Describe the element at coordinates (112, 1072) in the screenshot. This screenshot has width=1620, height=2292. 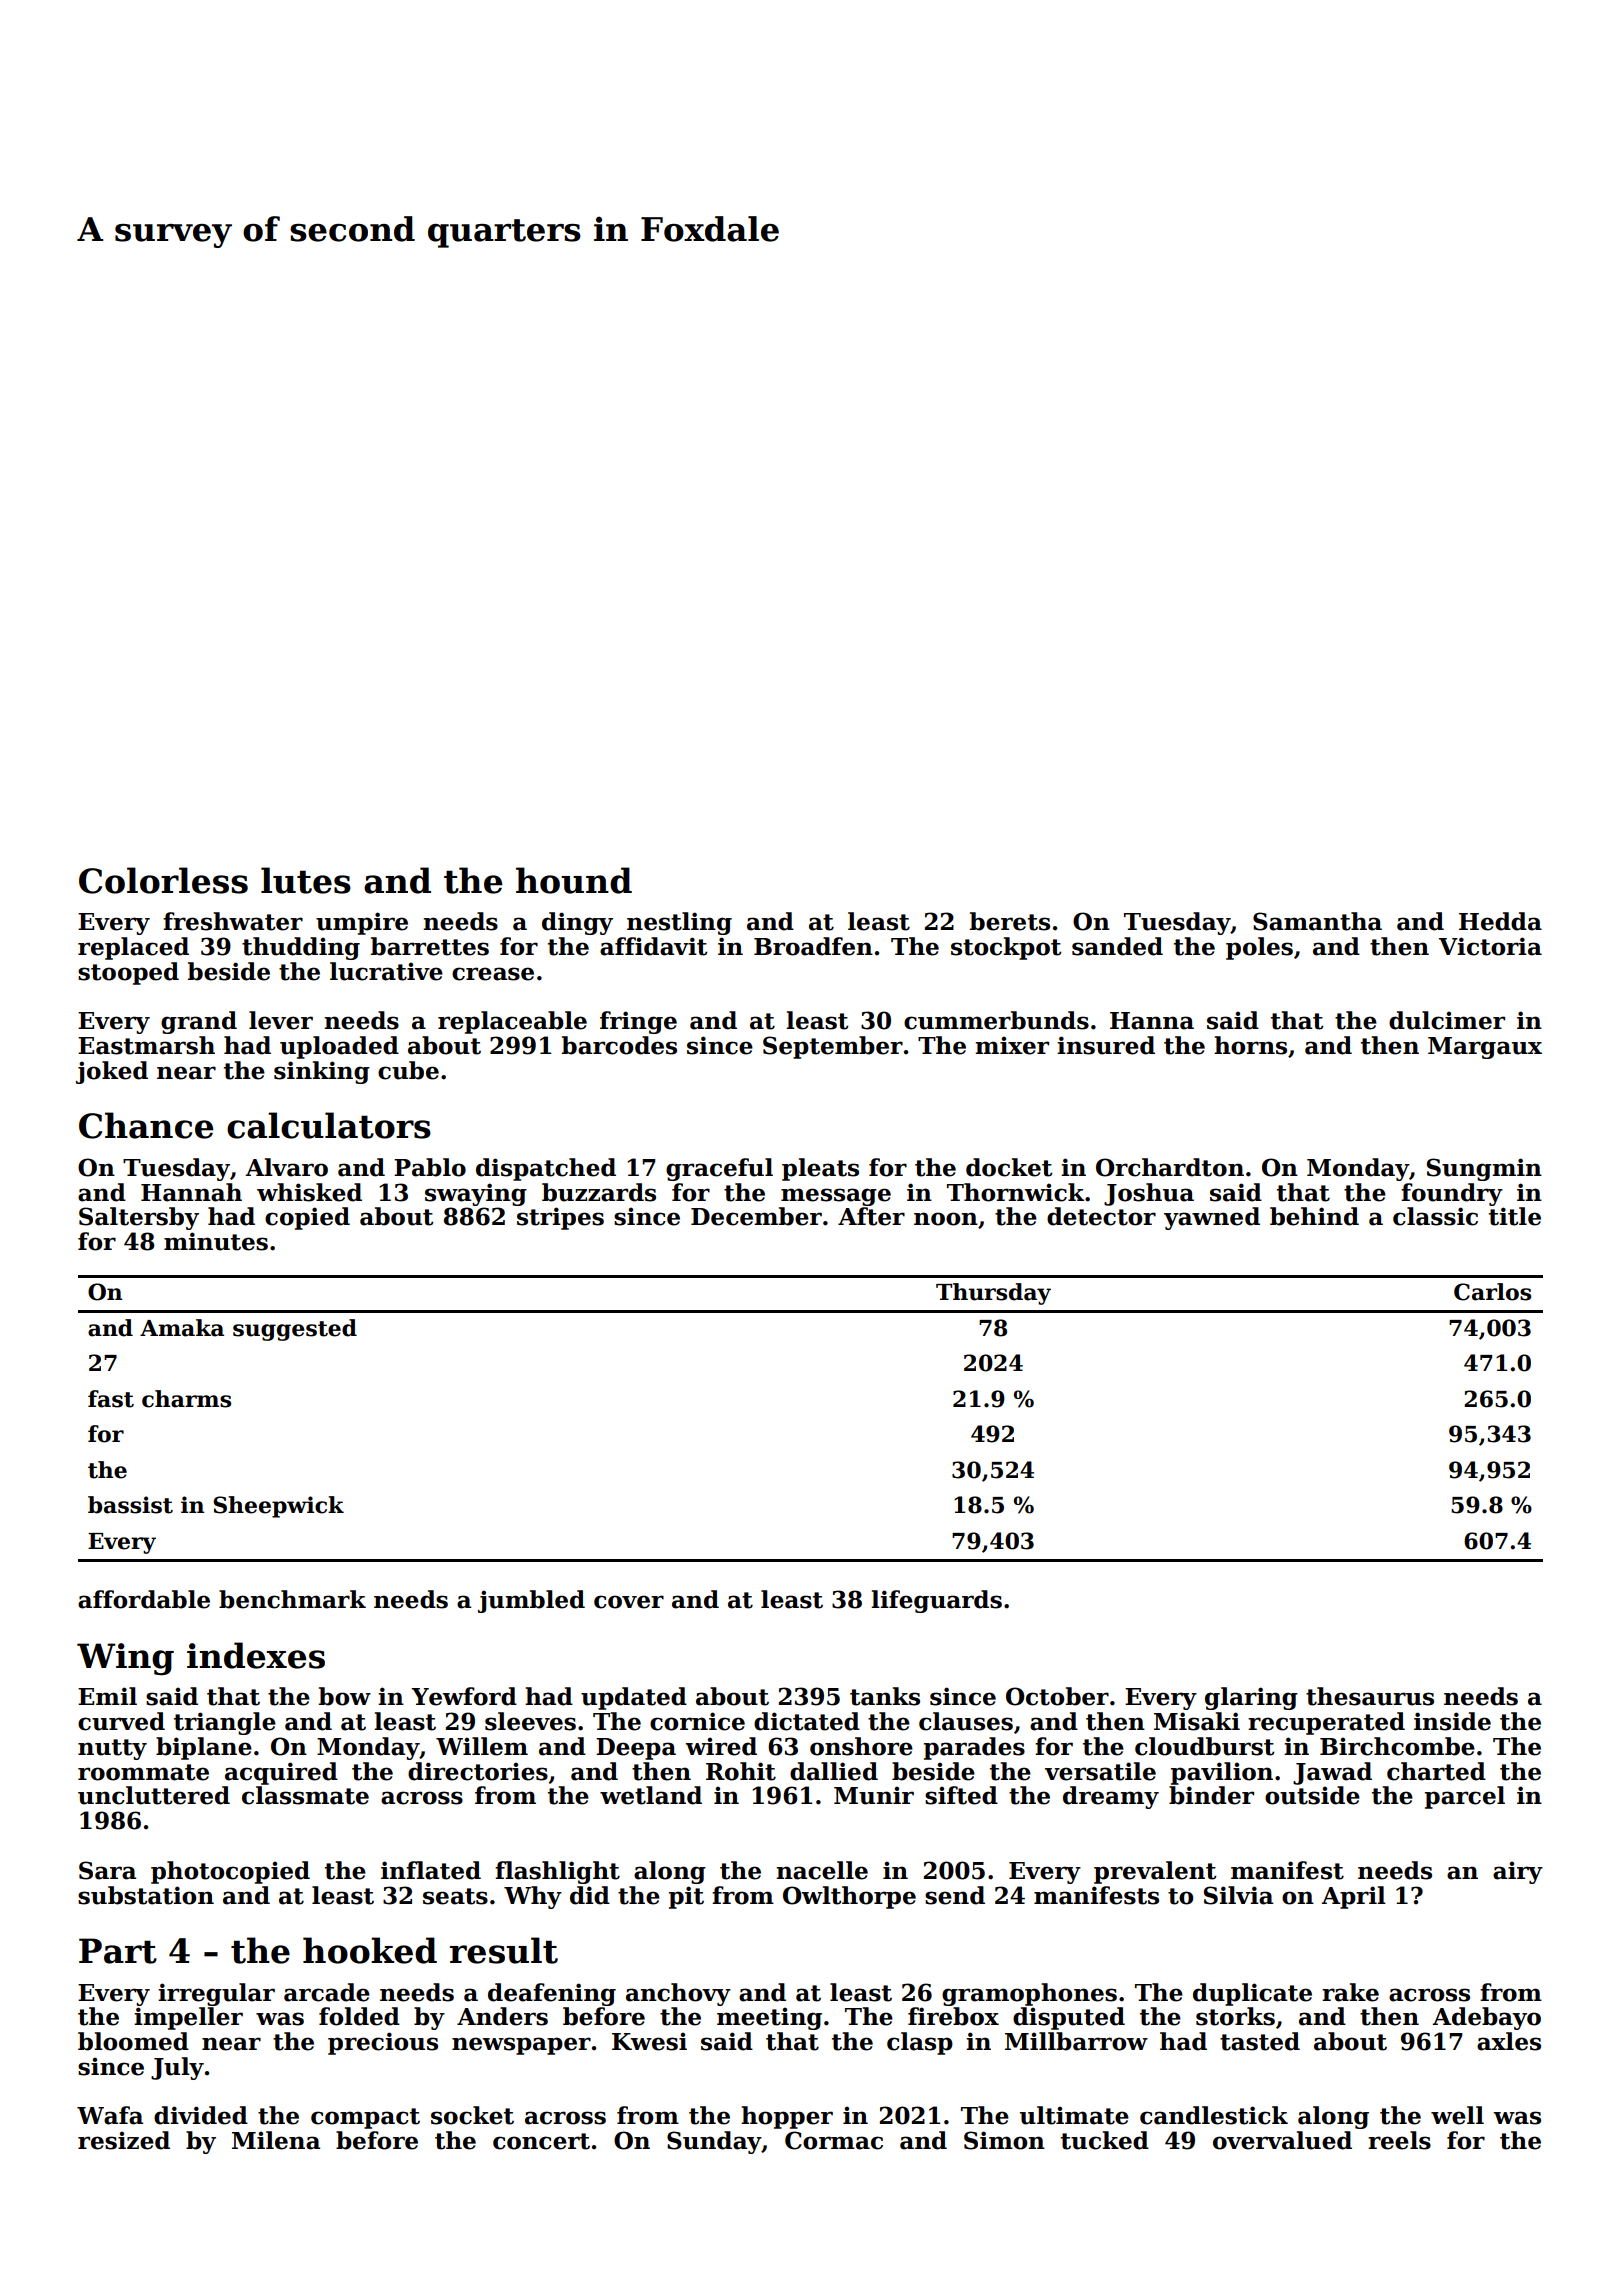
I see `joked` at that location.
